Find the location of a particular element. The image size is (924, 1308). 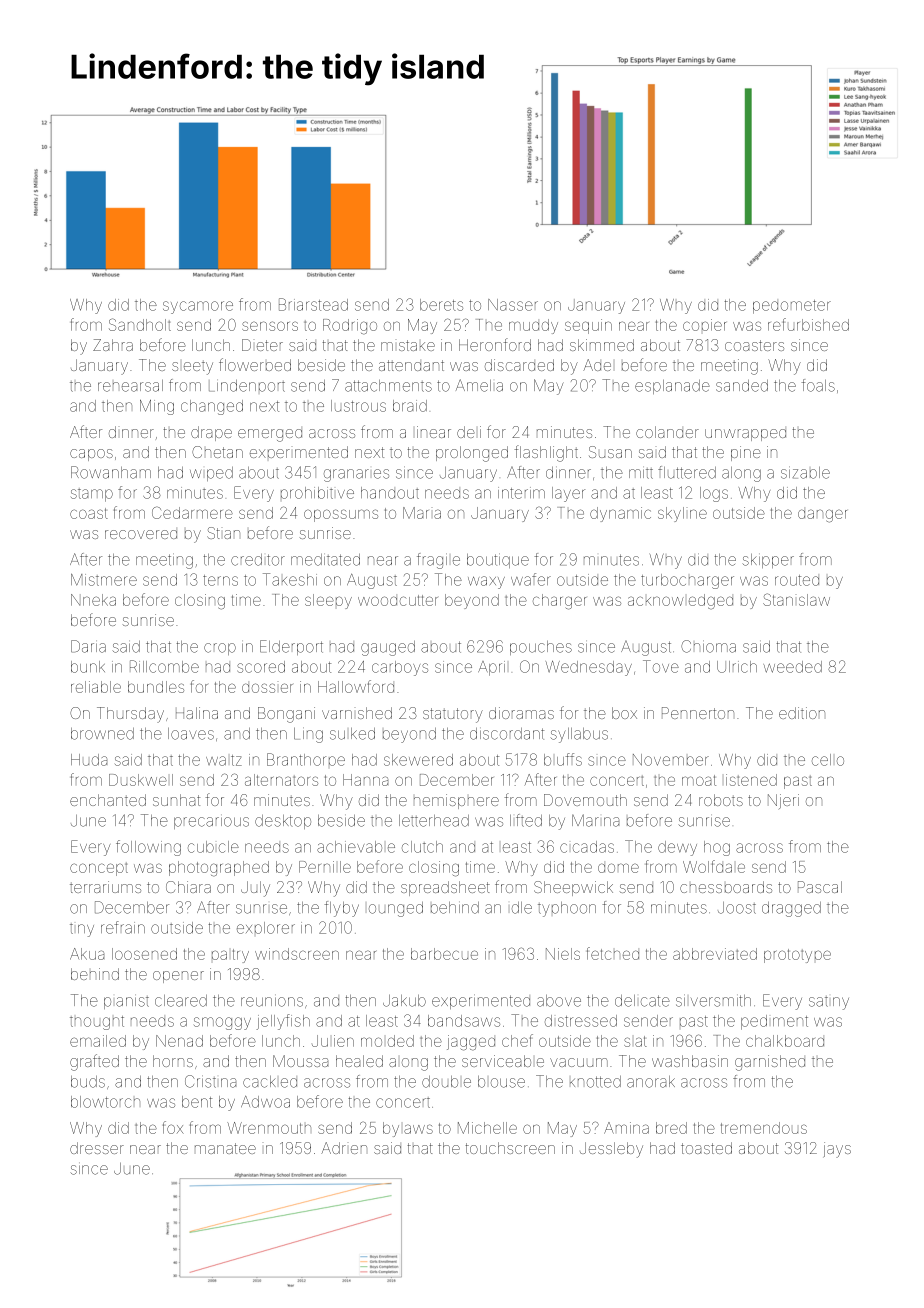

desktop is located at coordinates (283, 822).
